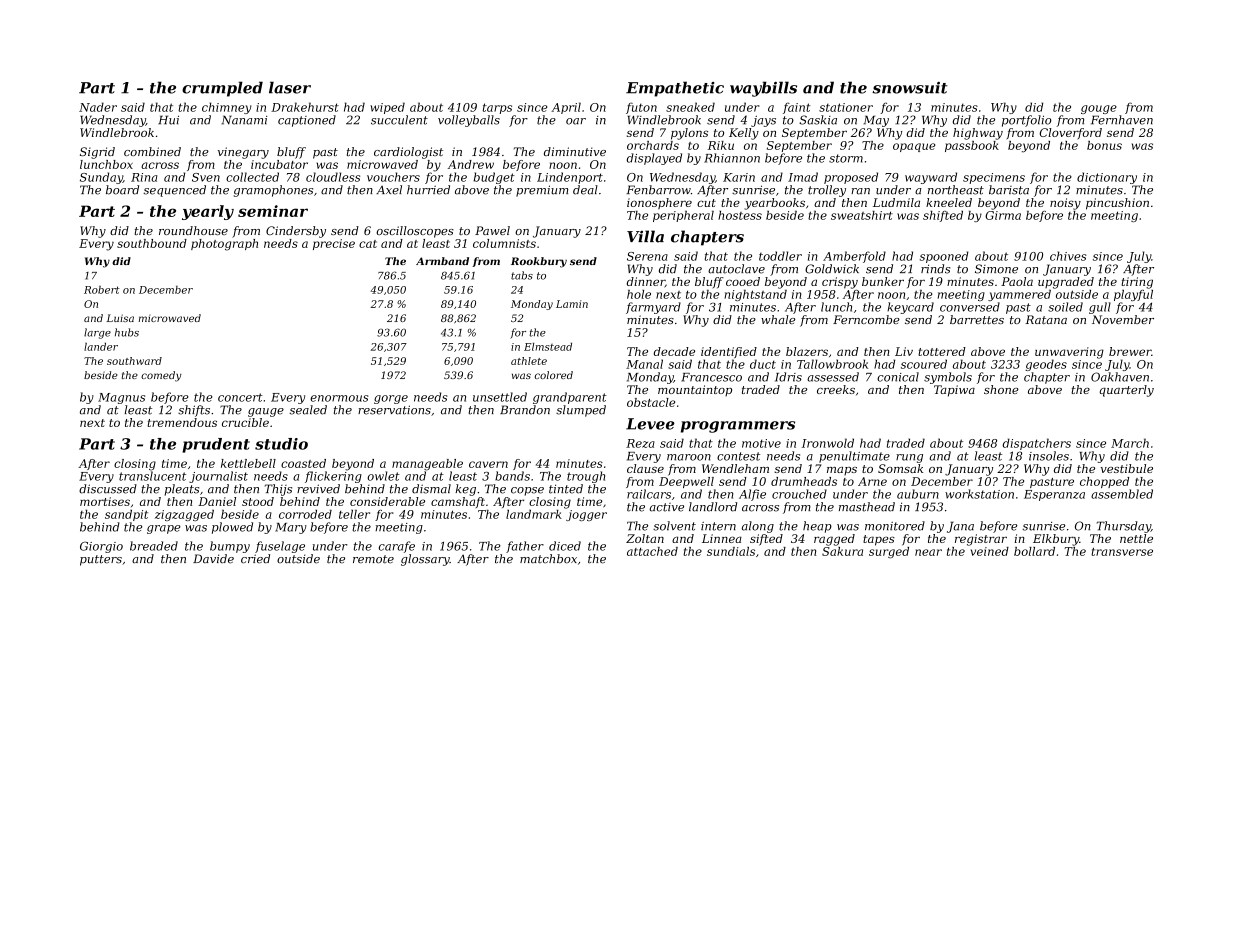 Image resolution: width=1233 pixels, height=952 pixels. What do you see at coordinates (686, 482) in the page?
I see `Deepwell` at bounding box center [686, 482].
